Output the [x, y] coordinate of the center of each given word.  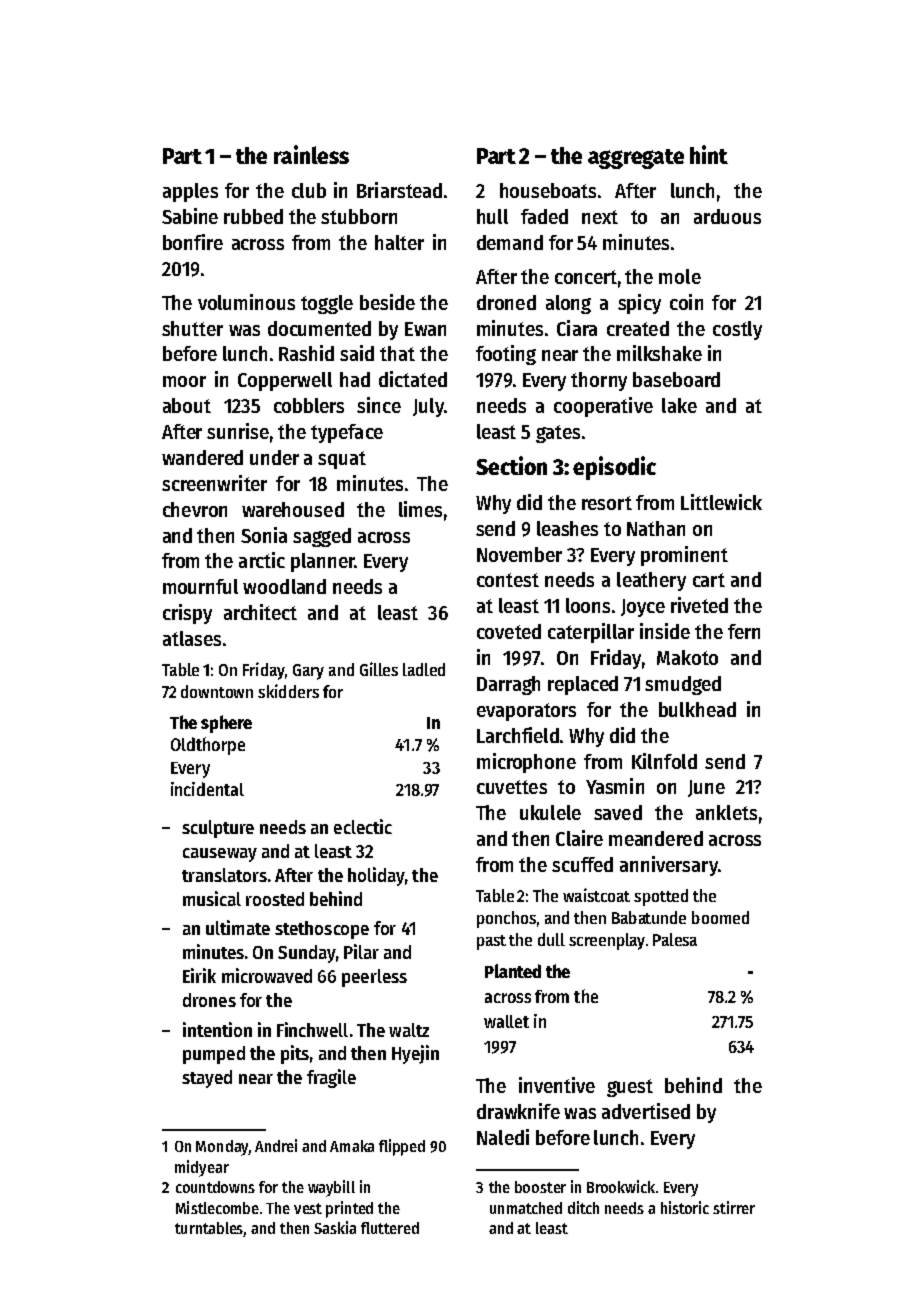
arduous [727, 216]
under [274, 457]
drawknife [518, 1111]
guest [630, 1088]
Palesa [675, 939]
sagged [322, 537]
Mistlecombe [217, 1207]
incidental [207, 789]
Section [511, 465]
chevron [195, 509]
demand [510, 242]
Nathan [656, 528]
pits [295, 1054]
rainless [311, 154]
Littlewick [721, 502]
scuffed [582, 864]
